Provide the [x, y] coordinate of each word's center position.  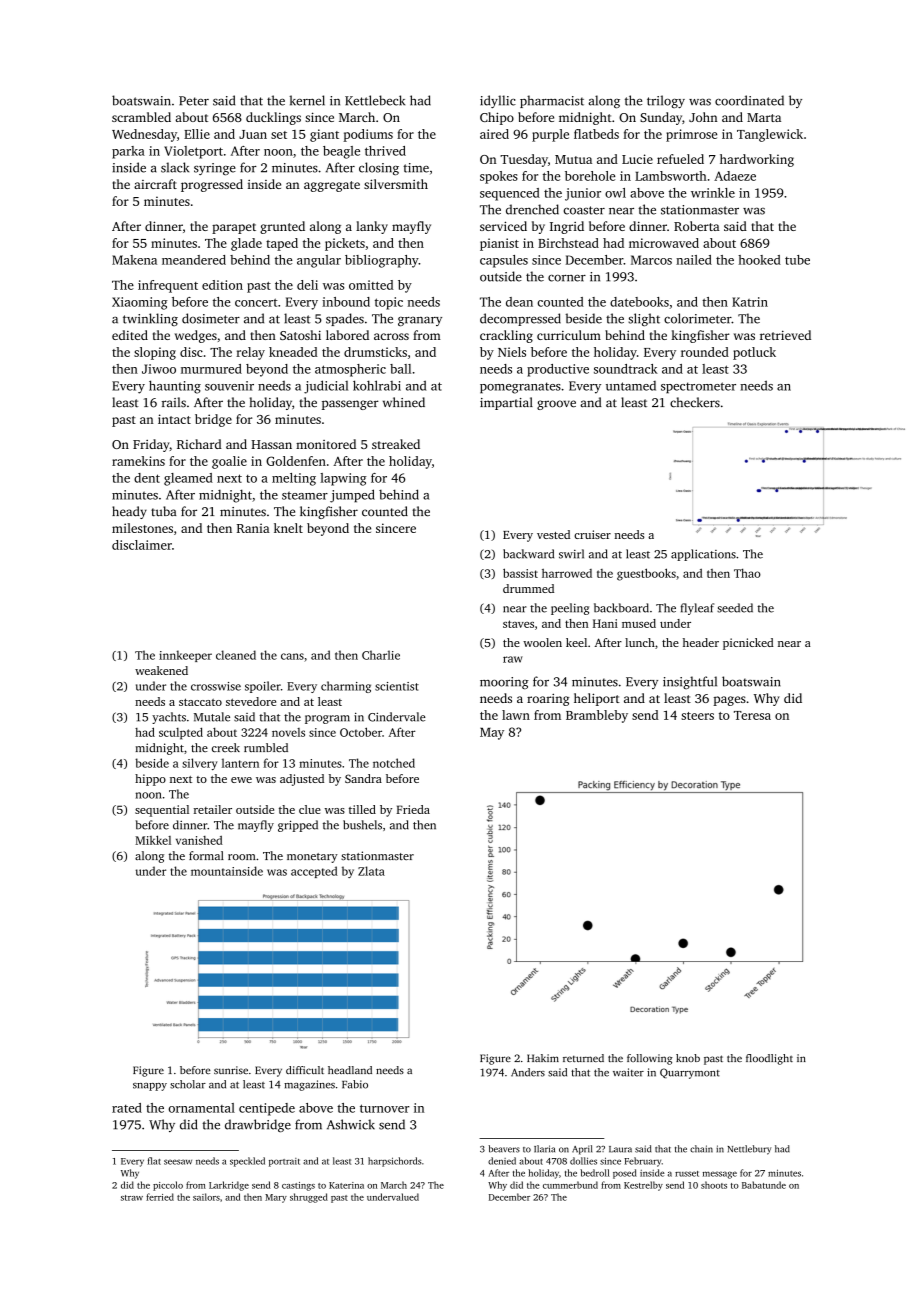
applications [703, 555]
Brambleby [597, 716]
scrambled [141, 117]
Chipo [497, 118]
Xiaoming [140, 303]
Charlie [381, 655]
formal [206, 855]
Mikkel [153, 840]
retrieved [785, 335]
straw [132, 1198]
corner [567, 278]
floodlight [769, 1059]
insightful [690, 682]
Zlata [371, 871]
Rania [253, 528]
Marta [764, 117]
